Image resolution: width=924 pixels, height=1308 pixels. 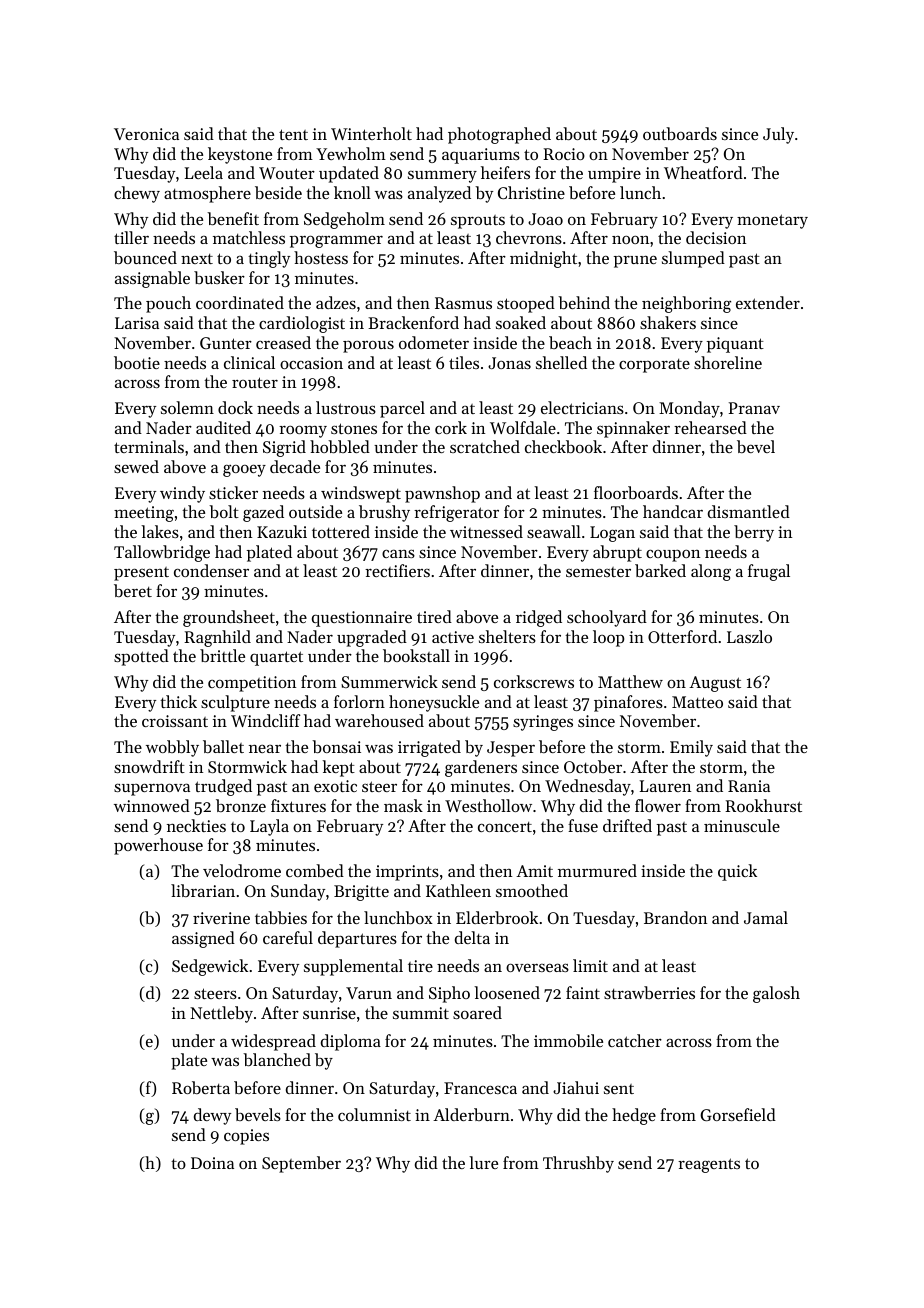 I want to click on Varun, so click(x=369, y=993).
